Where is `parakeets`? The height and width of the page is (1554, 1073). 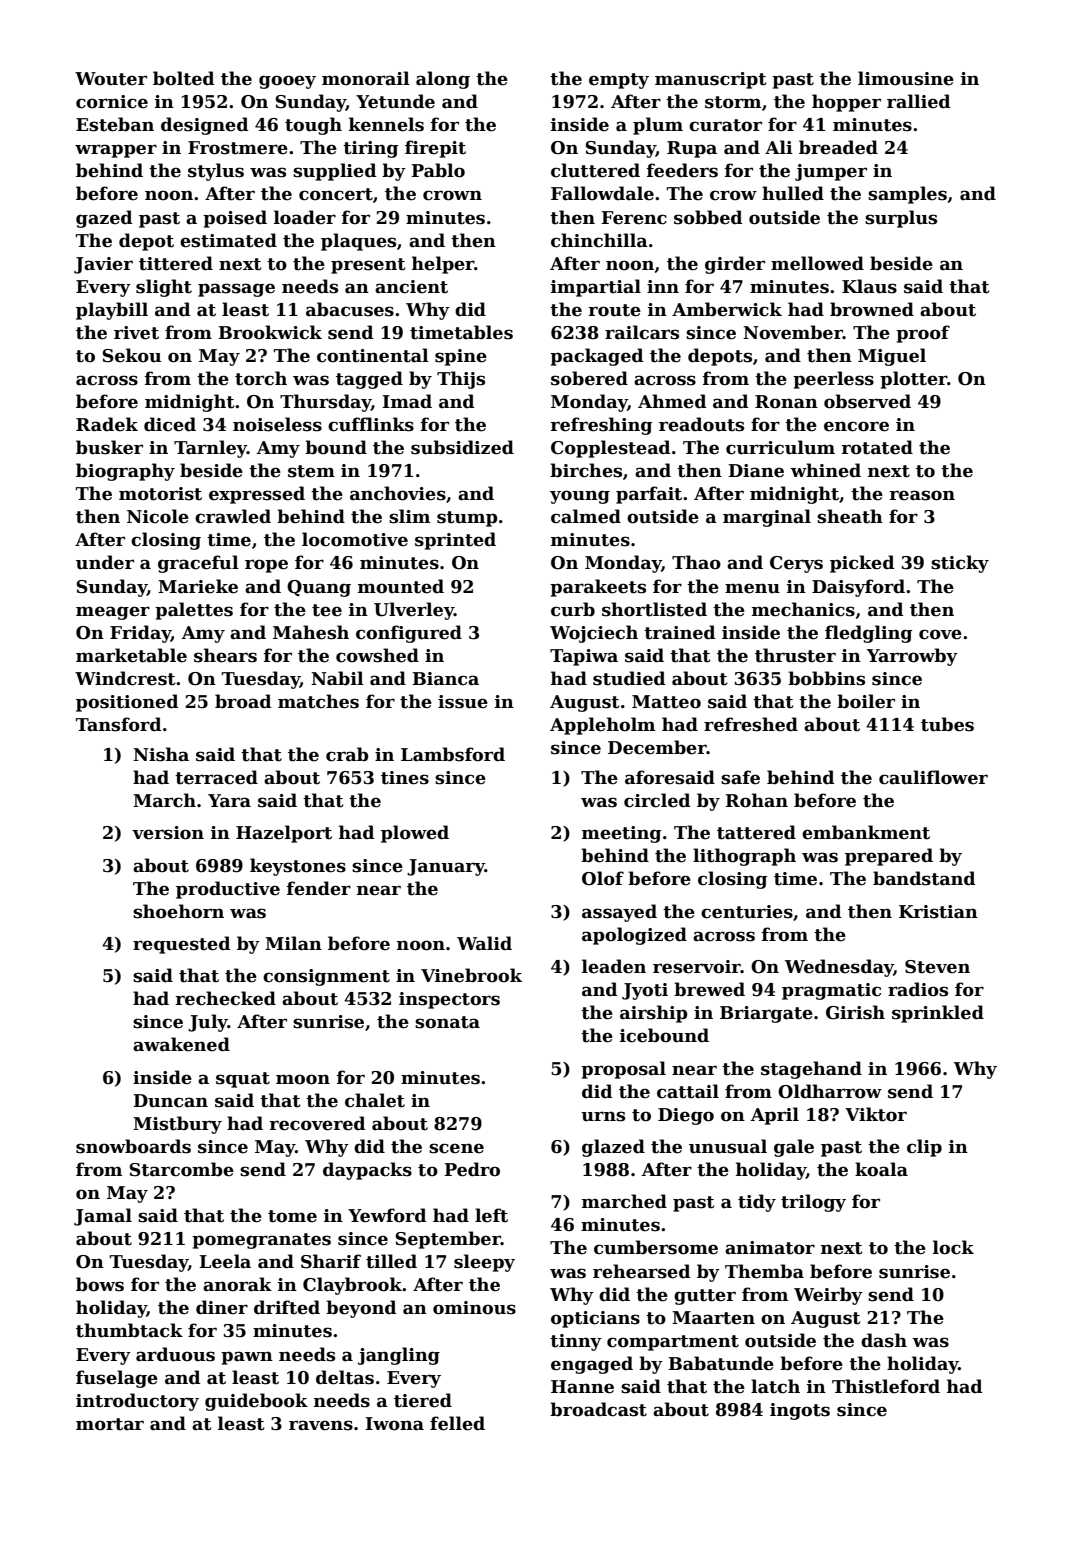 parakeets is located at coordinates (598, 588).
